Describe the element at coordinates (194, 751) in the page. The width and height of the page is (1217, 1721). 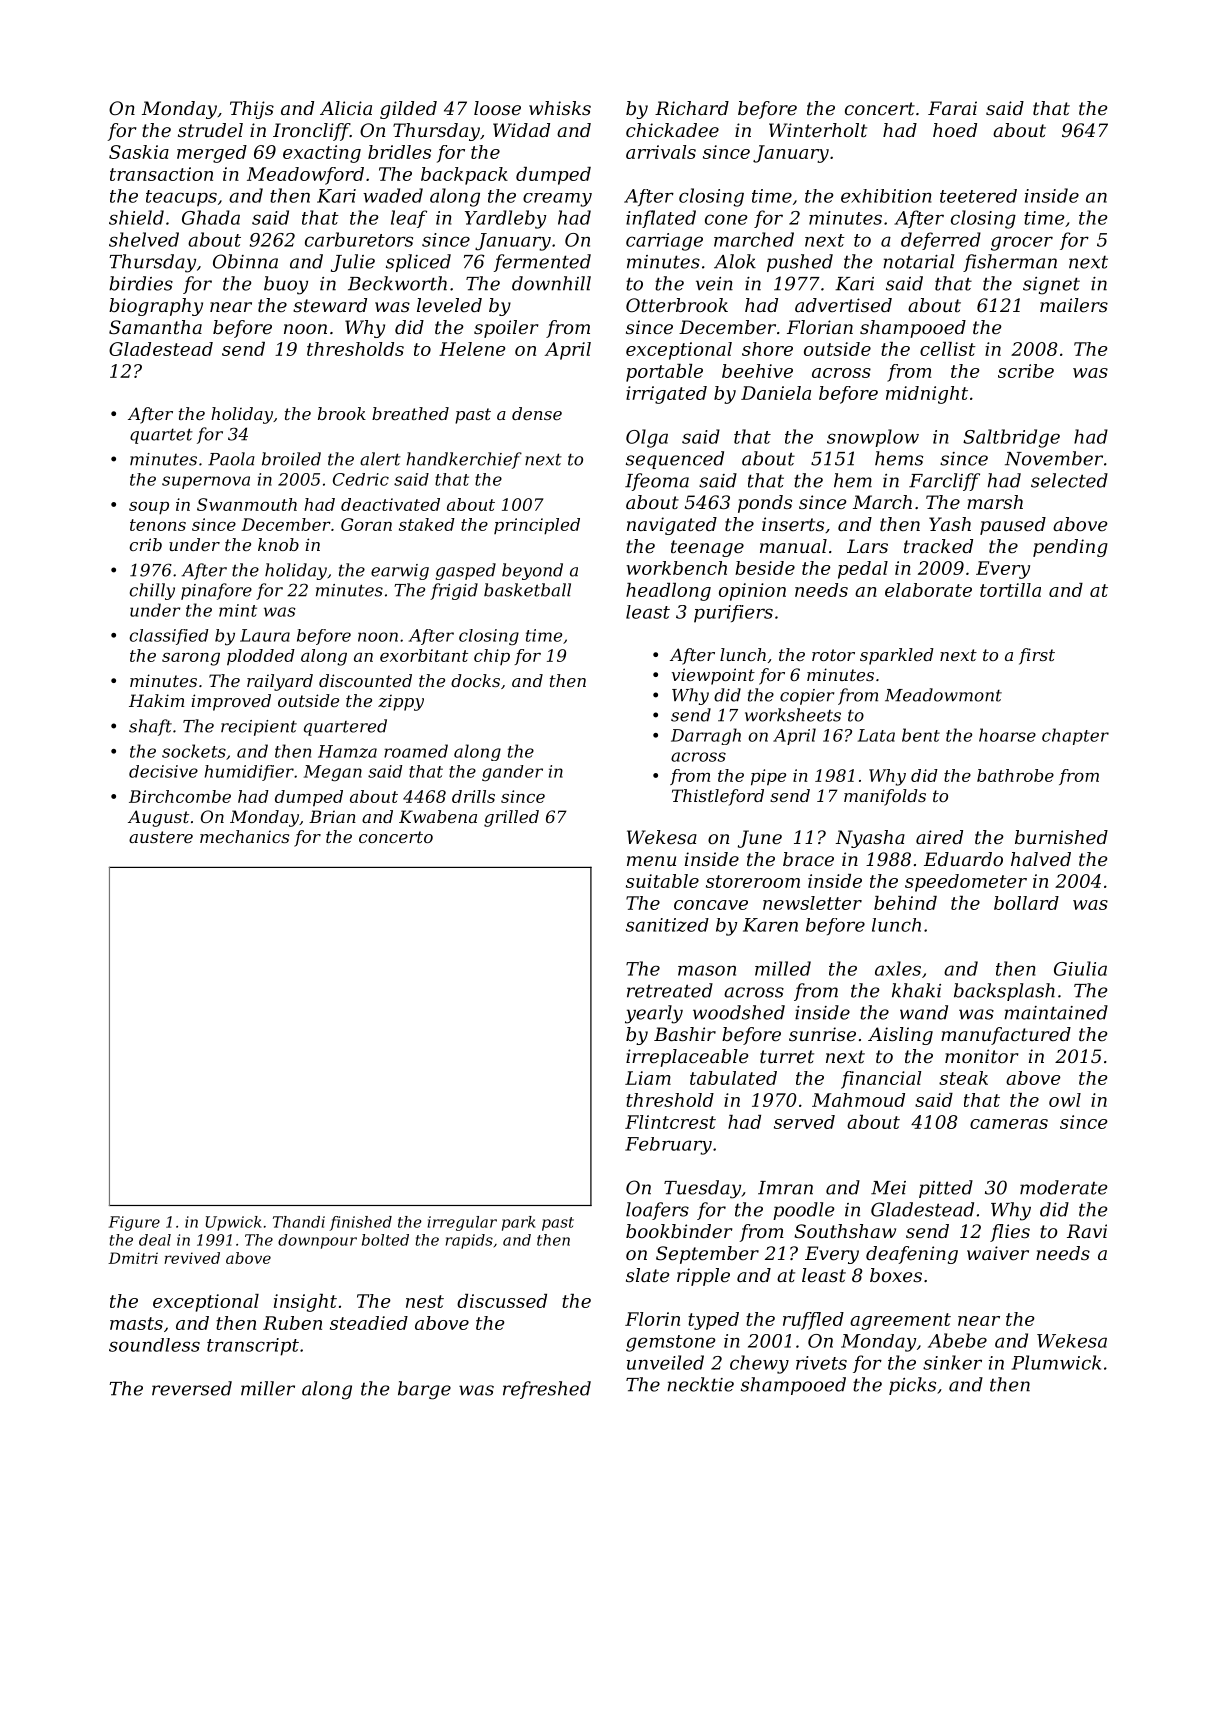
I see `sockets` at that location.
